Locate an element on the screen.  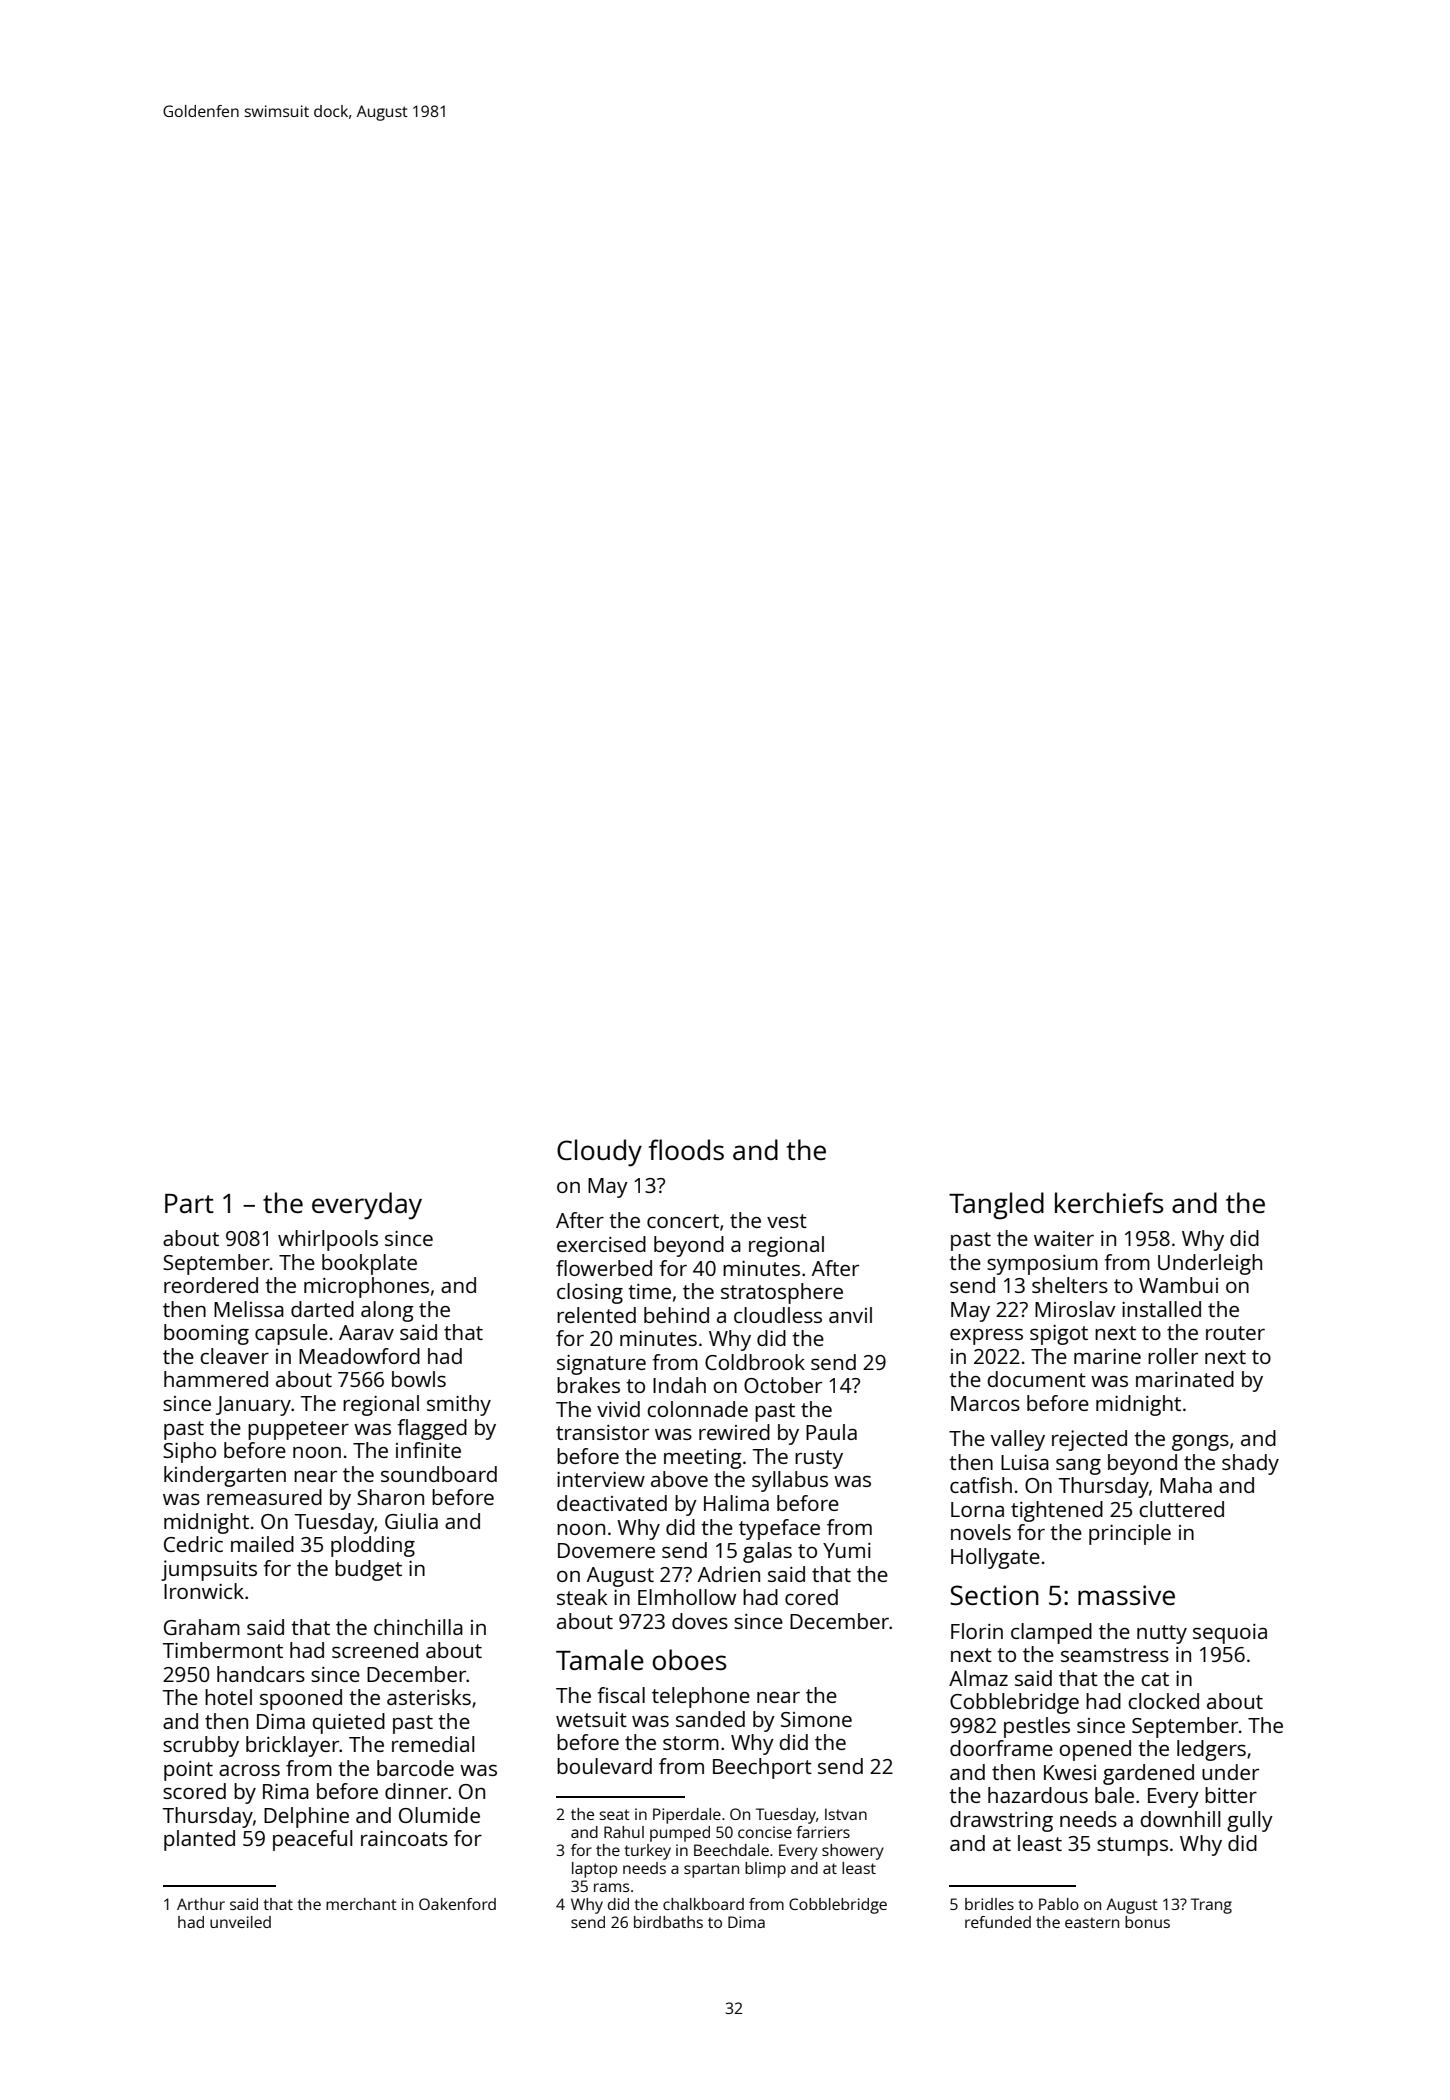
Meadowford is located at coordinates (359, 1356).
